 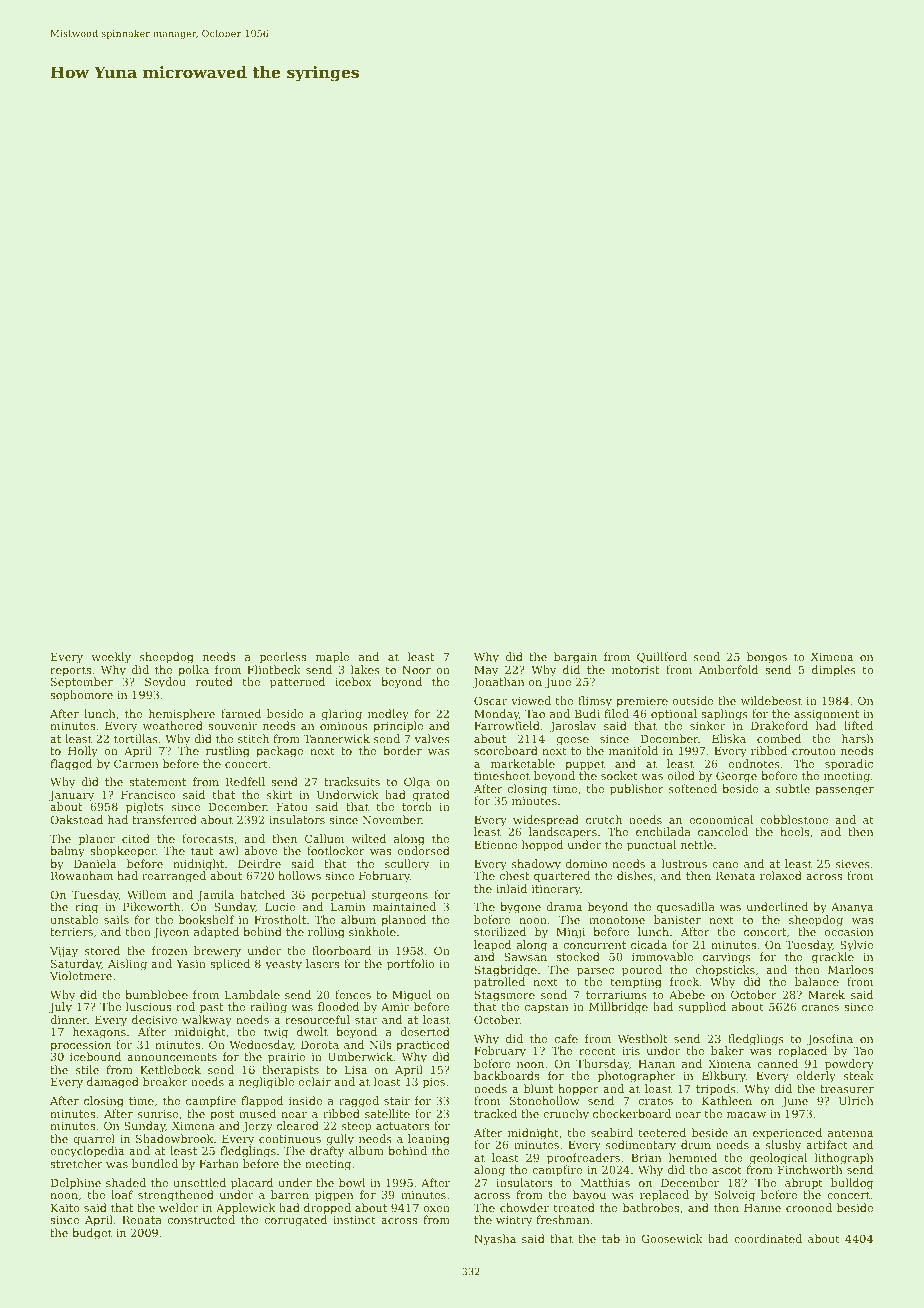 What do you see at coordinates (67, 852) in the document?
I see `balmy` at bounding box center [67, 852].
